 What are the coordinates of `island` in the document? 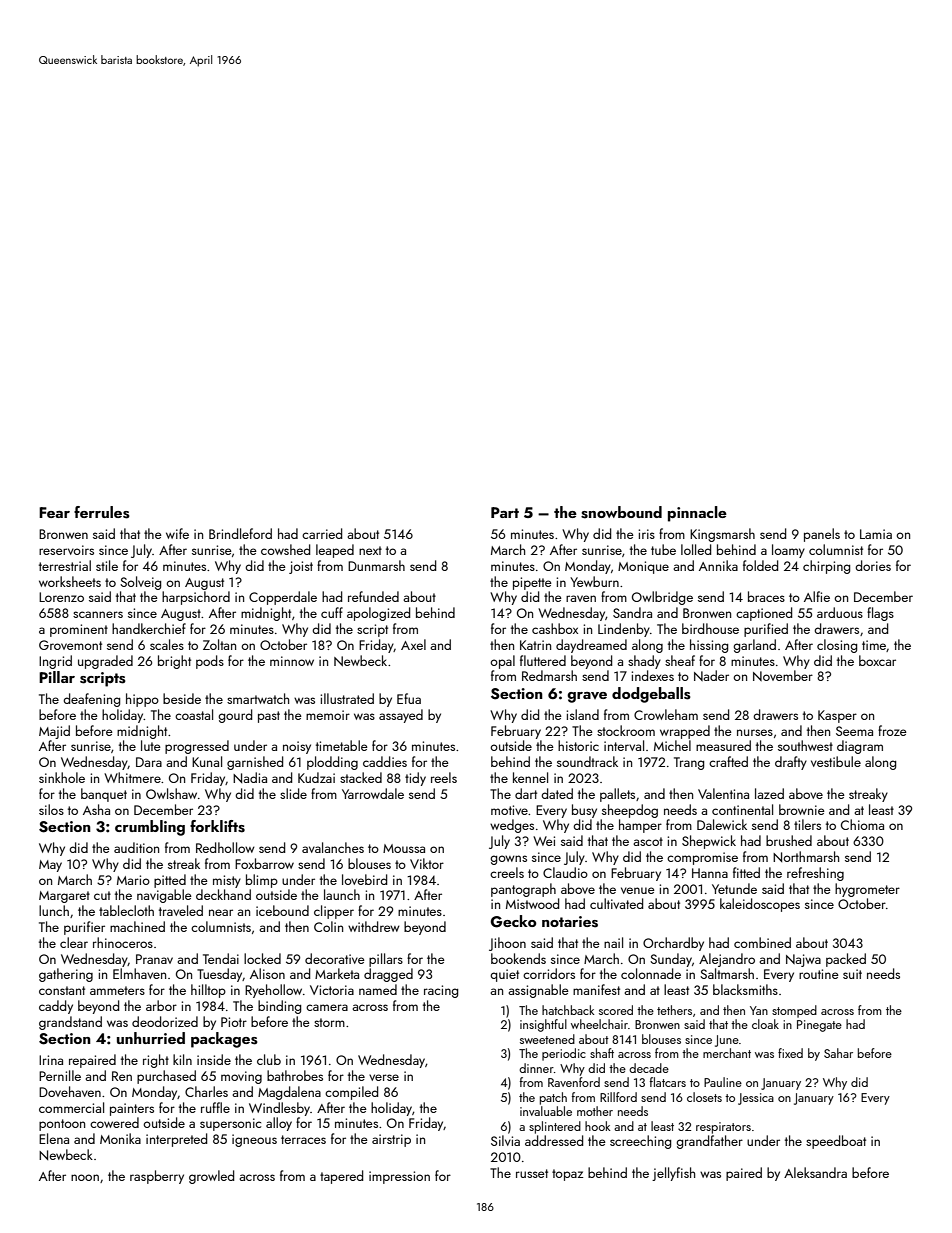 It's located at (583, 714).
